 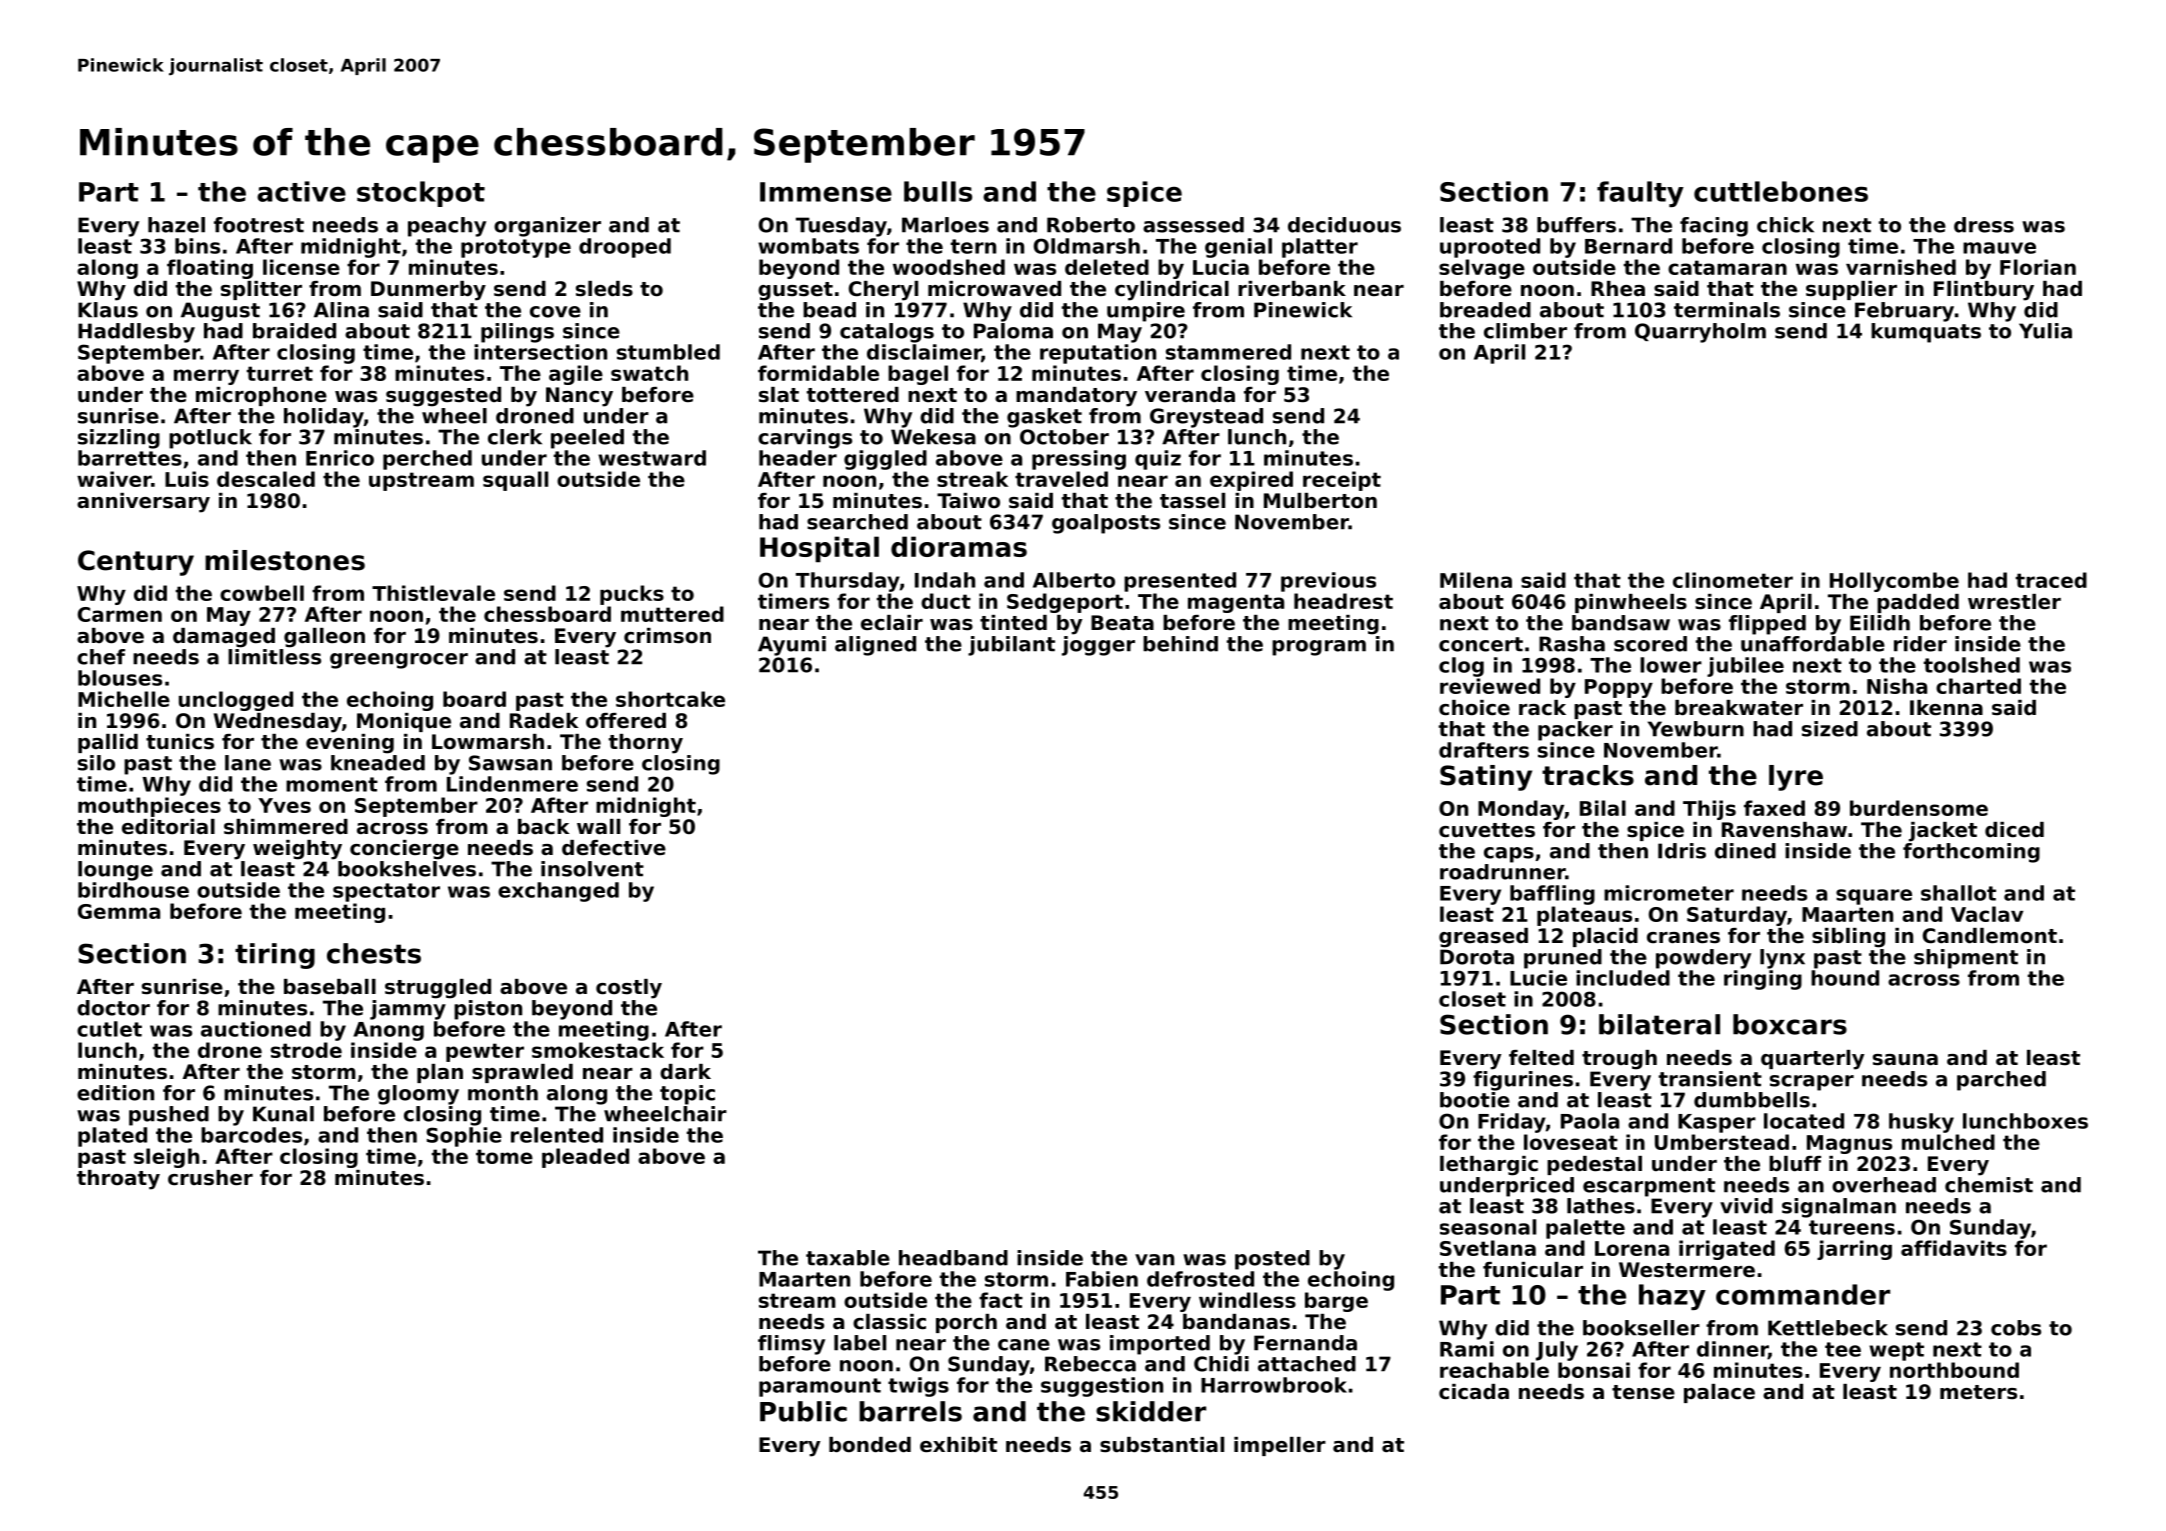 What do you see at coordinates (1292, 289) in the screenshot?
I see `riverbank` at bounding box center [1292, 289].
